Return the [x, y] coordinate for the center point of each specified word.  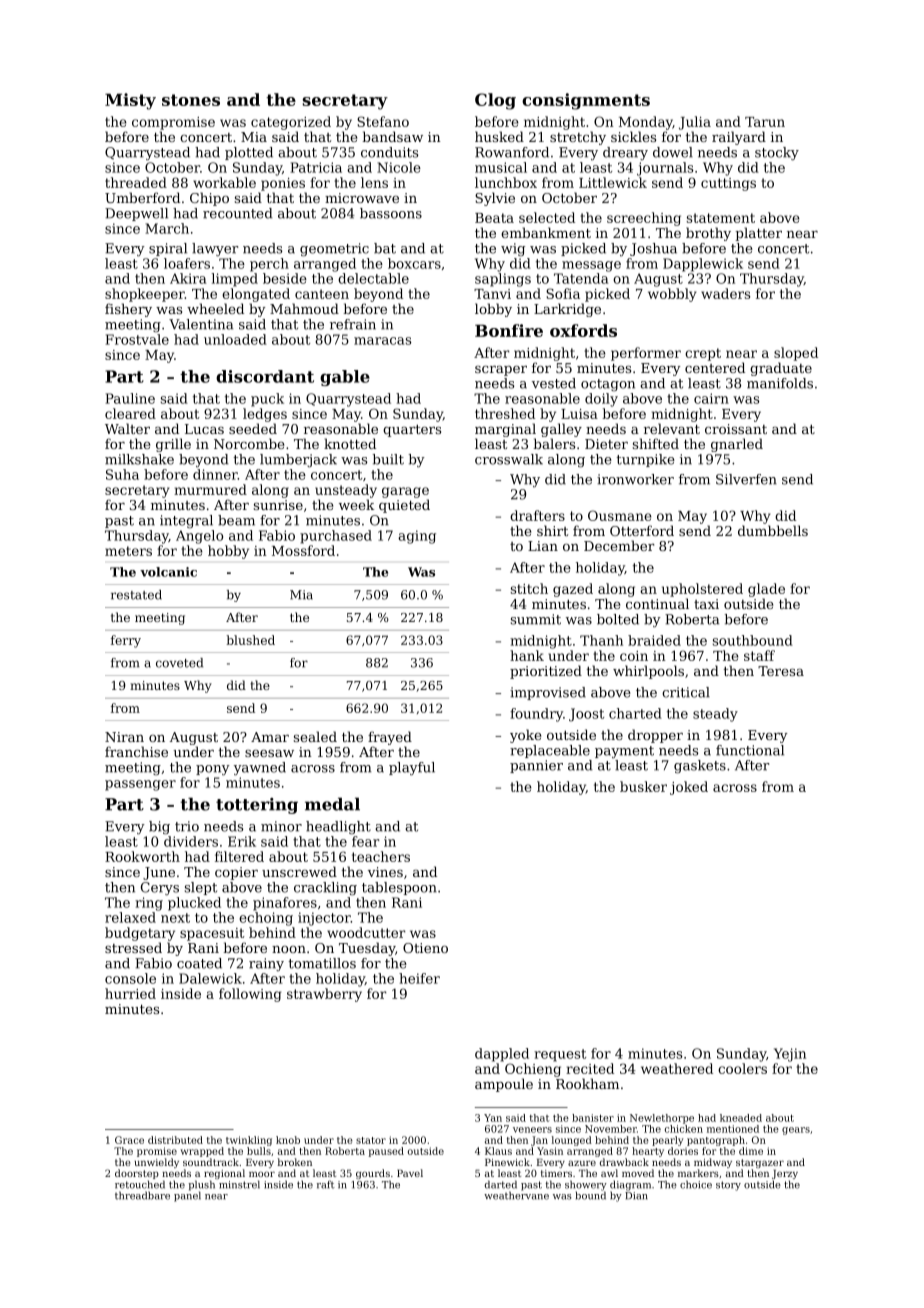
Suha [122, 474]
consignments [586, 101]
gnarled [737, 445]
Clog [495, 101]
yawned [260, 769]
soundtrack [211, 1162]
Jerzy [785, 1174]
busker [643, 786]
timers [556, 1173]
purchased [336, 537]
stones [191, 100]
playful [412, 769]
